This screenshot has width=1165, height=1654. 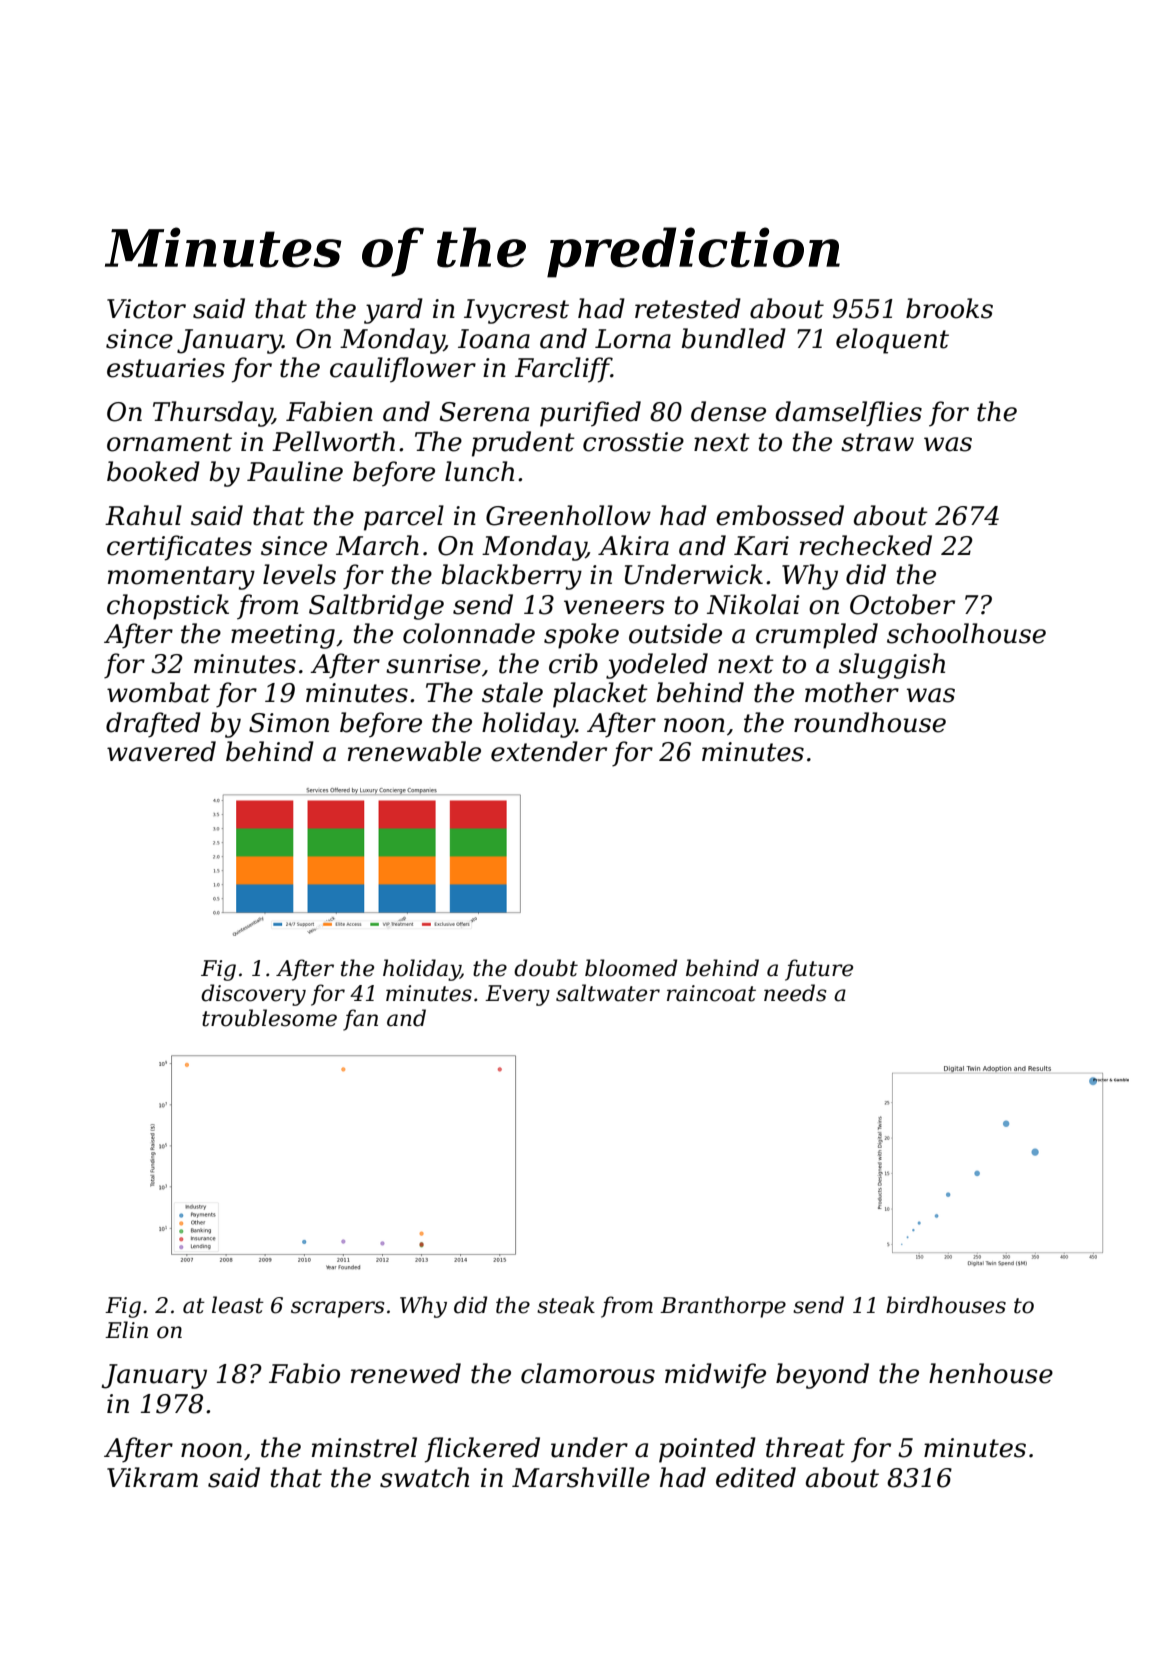 What do you see at coordinates (299, 574) in the screenshot?
I see `levels` at bounding box center [299, 574].
